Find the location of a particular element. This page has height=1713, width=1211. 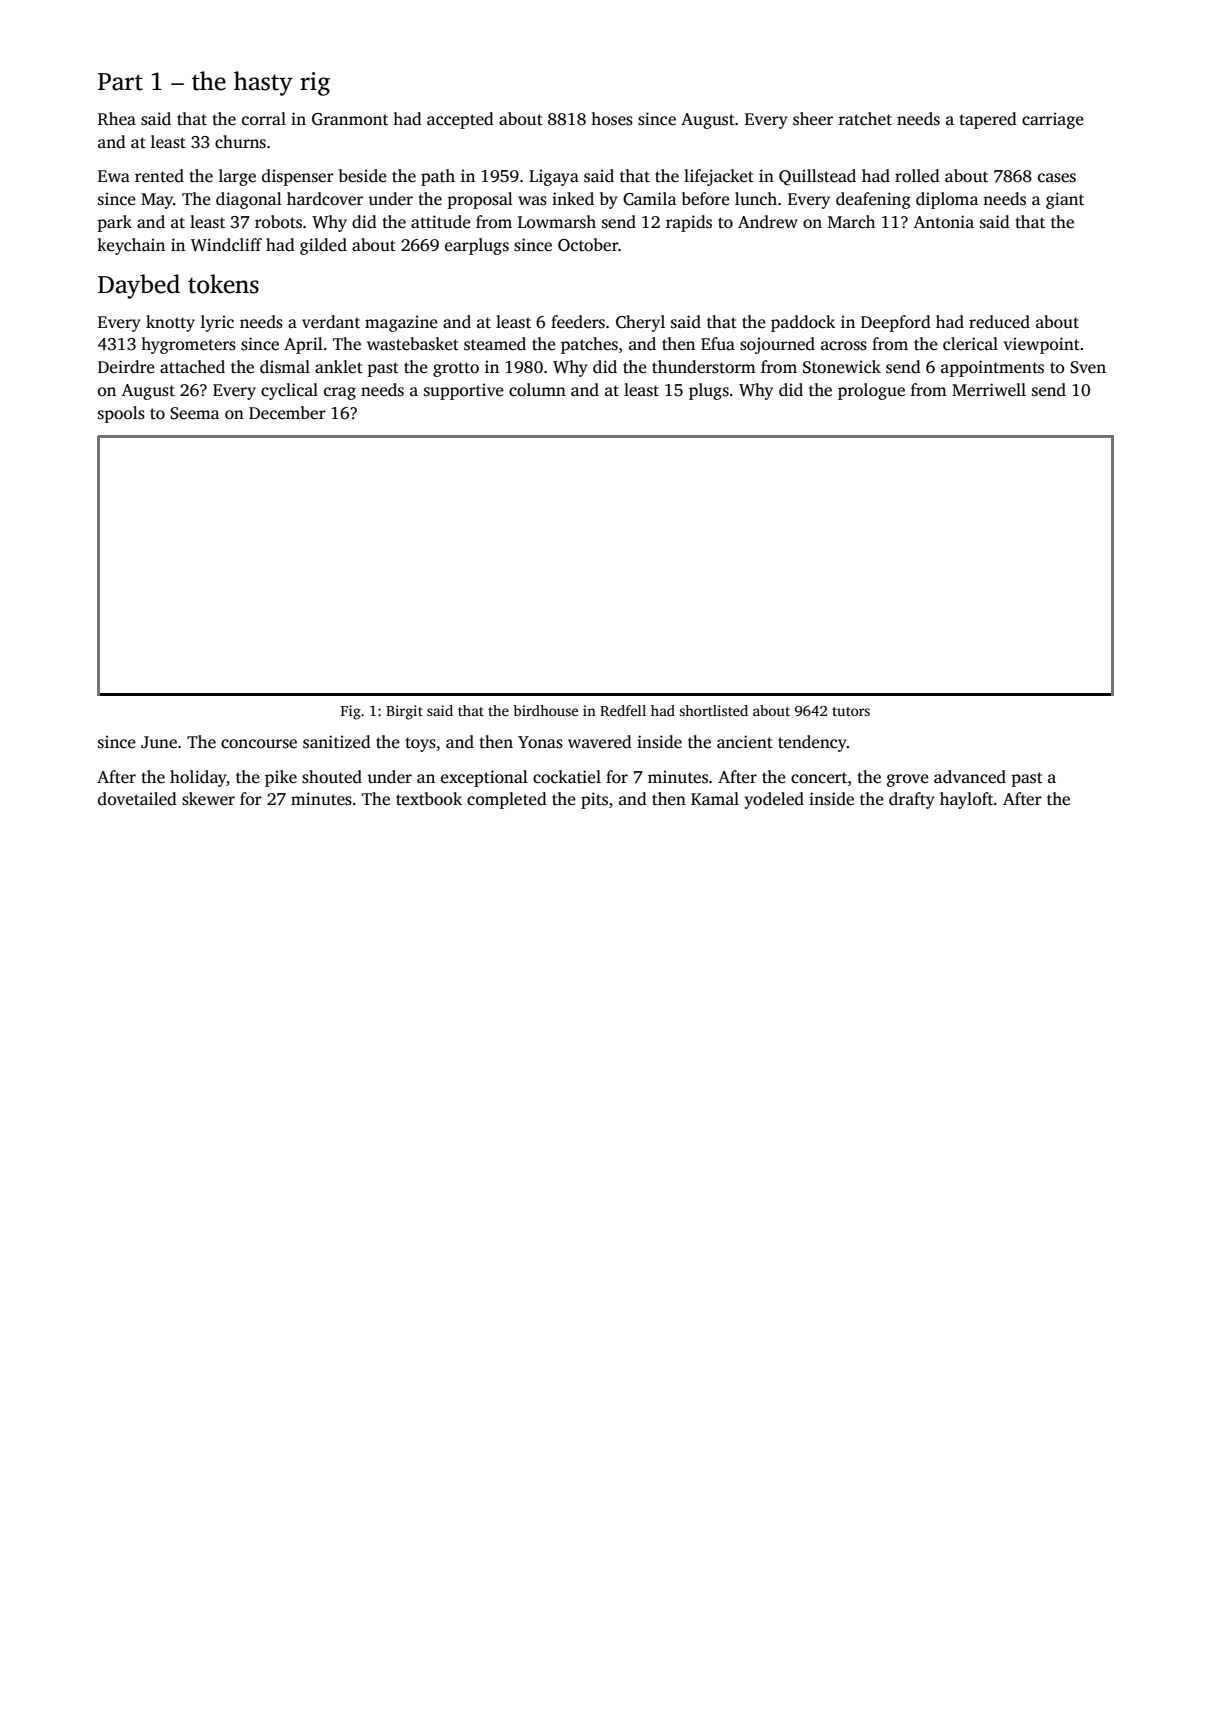

reduced is located at coordinates (999, 322).
